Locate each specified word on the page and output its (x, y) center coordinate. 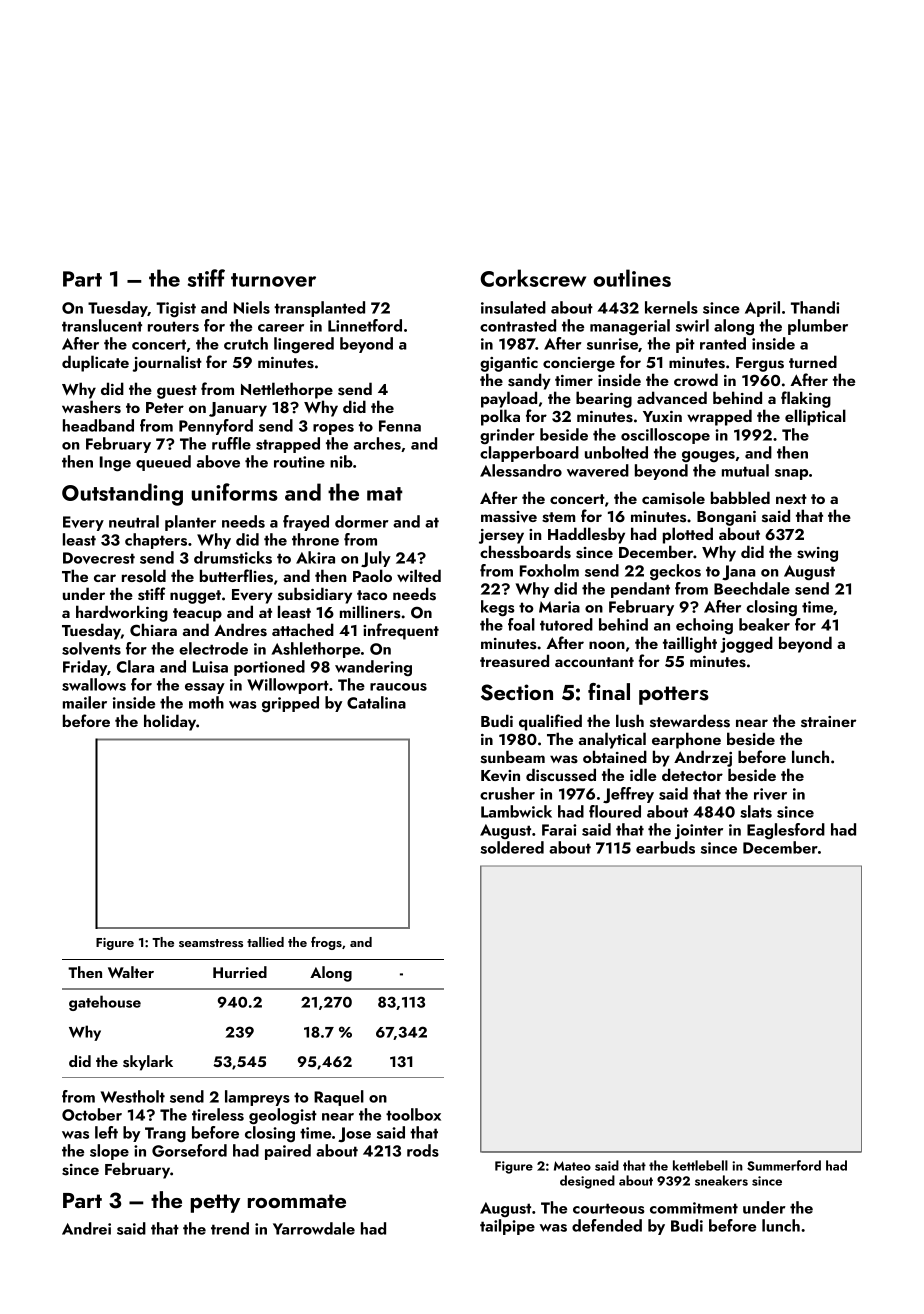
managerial (630, 327)
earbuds (665, 847)
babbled (740, 497)
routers (173, 326)
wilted (419, 575)
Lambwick (516, 811)
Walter (131, 972)
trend (230, 1228)
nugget (195, 597)
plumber (818, 327)
